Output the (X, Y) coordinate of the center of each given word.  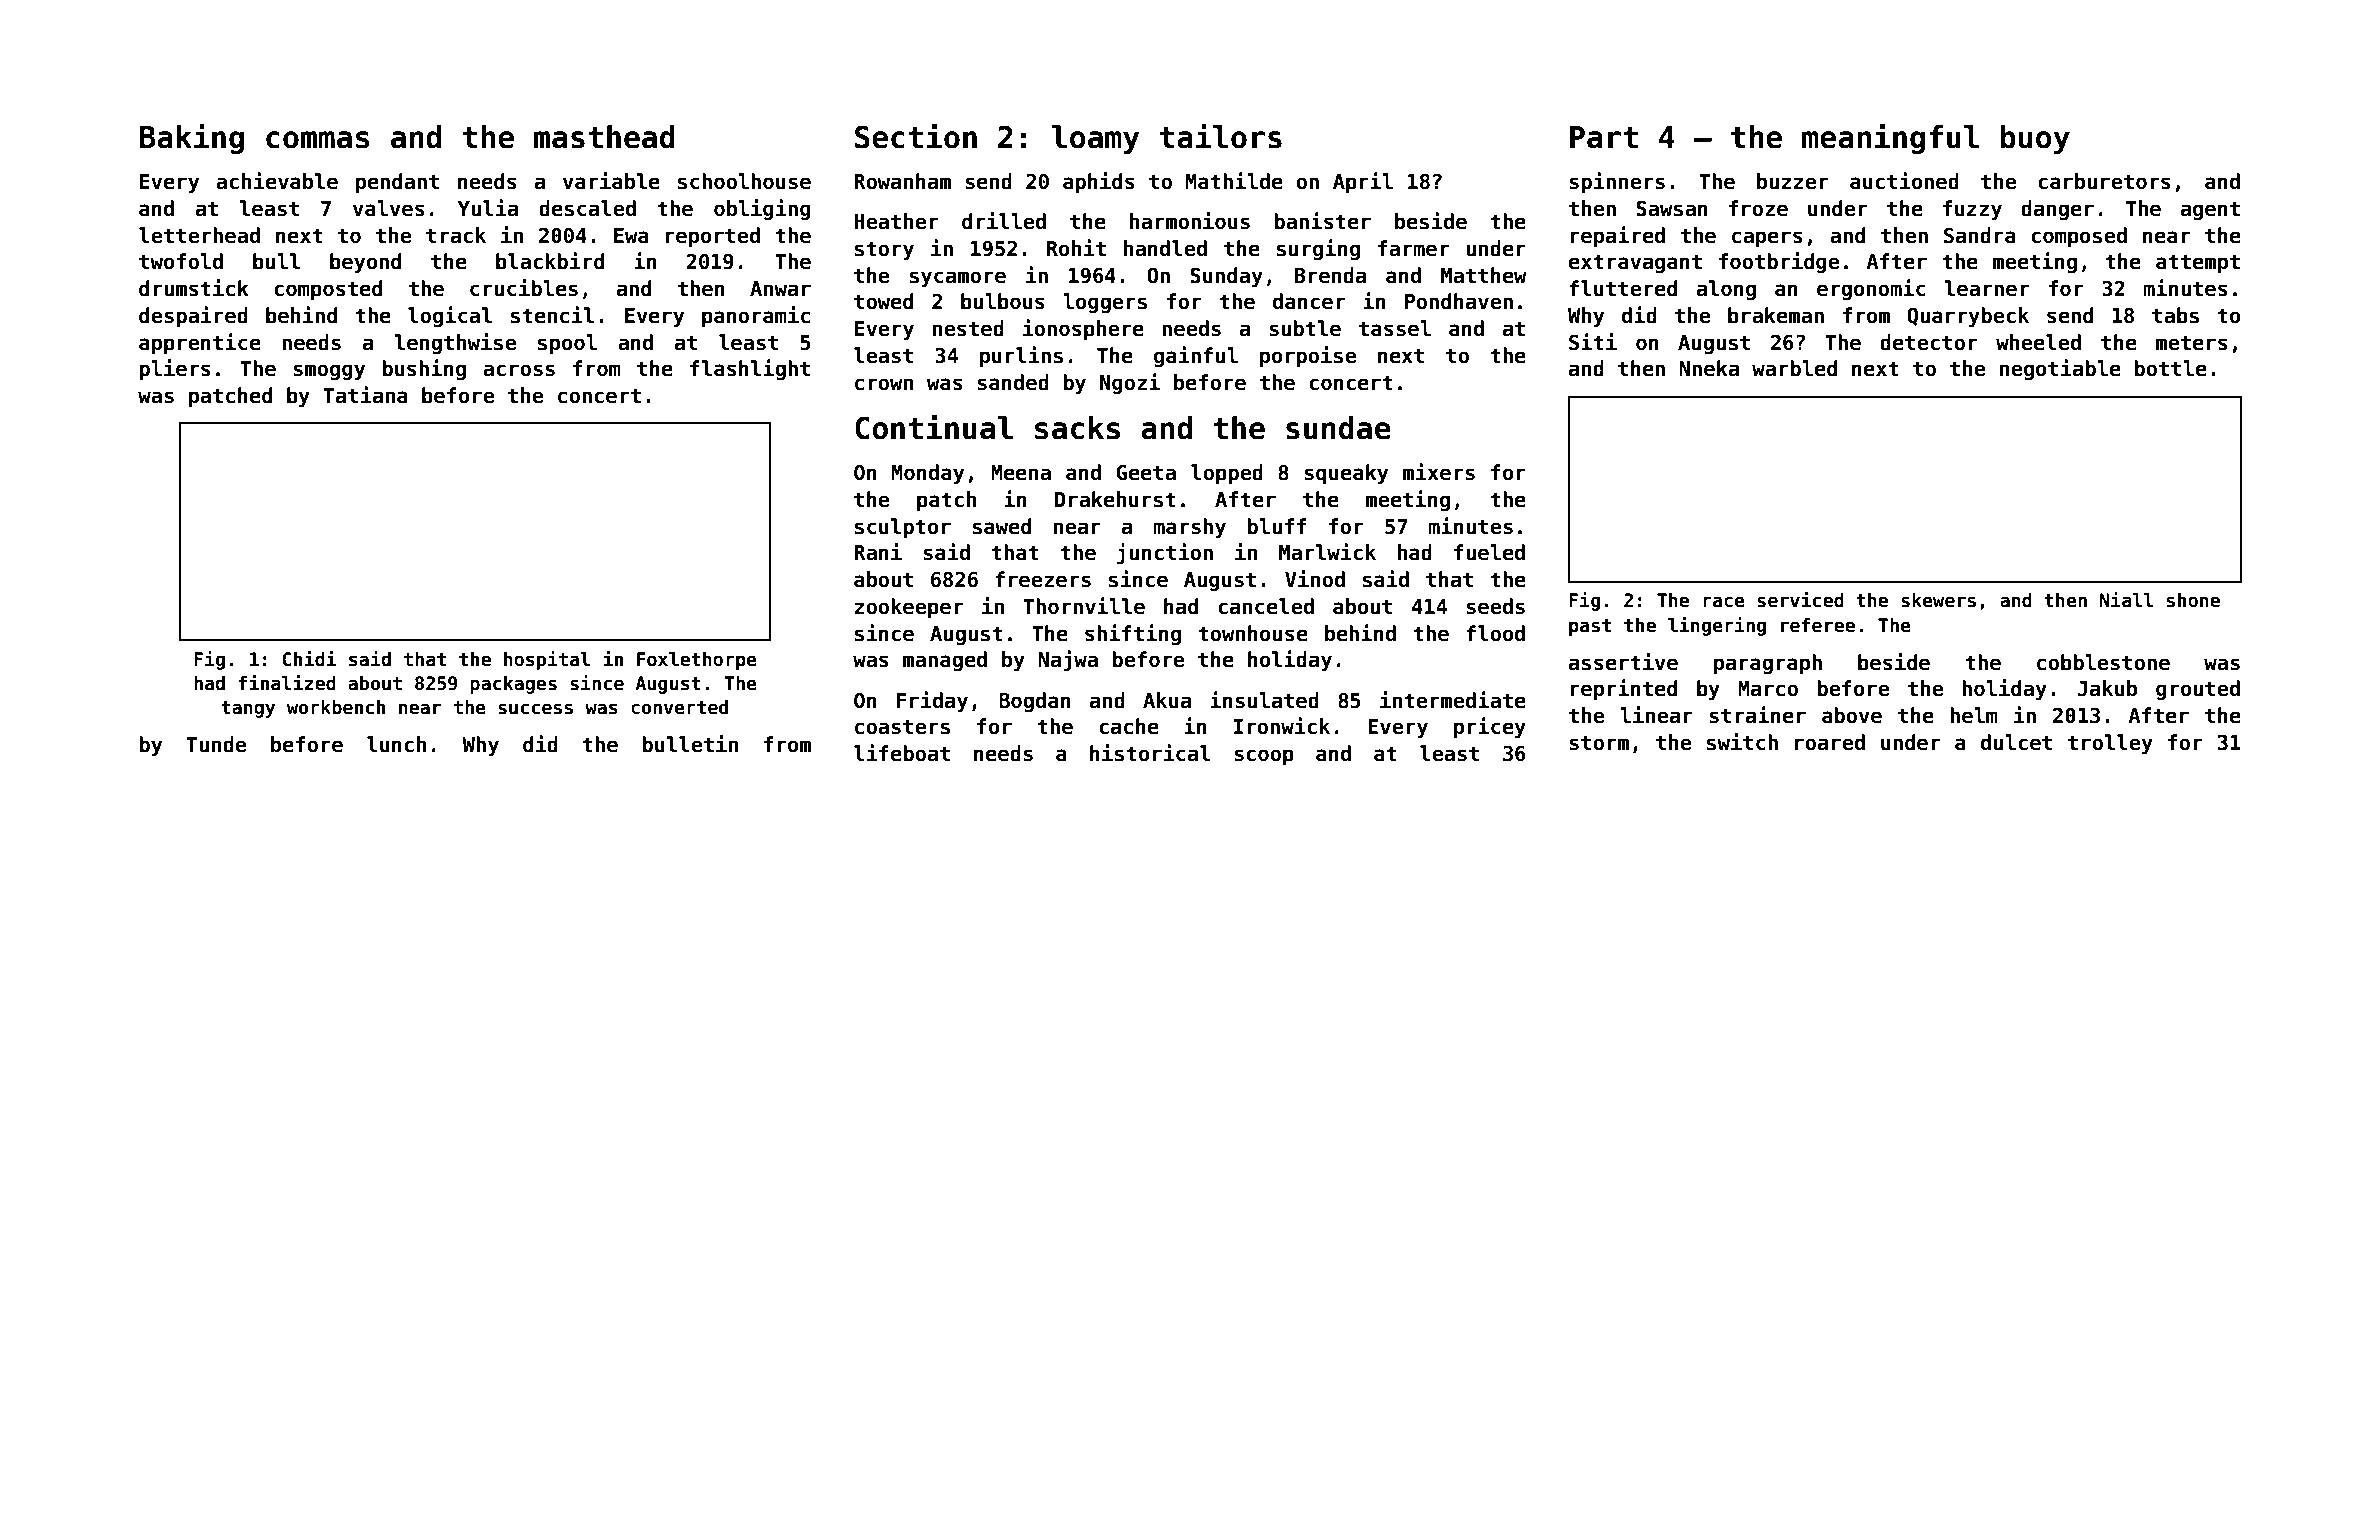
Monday (928, 474)
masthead (604, 137)
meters (2192, 343)
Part (1604, 137)
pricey (1490, 727)
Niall (2126, 600)
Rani (878, 552)
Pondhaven (1459, 301)
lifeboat (902, 753)
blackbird (550, 261)
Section (916, 136)
